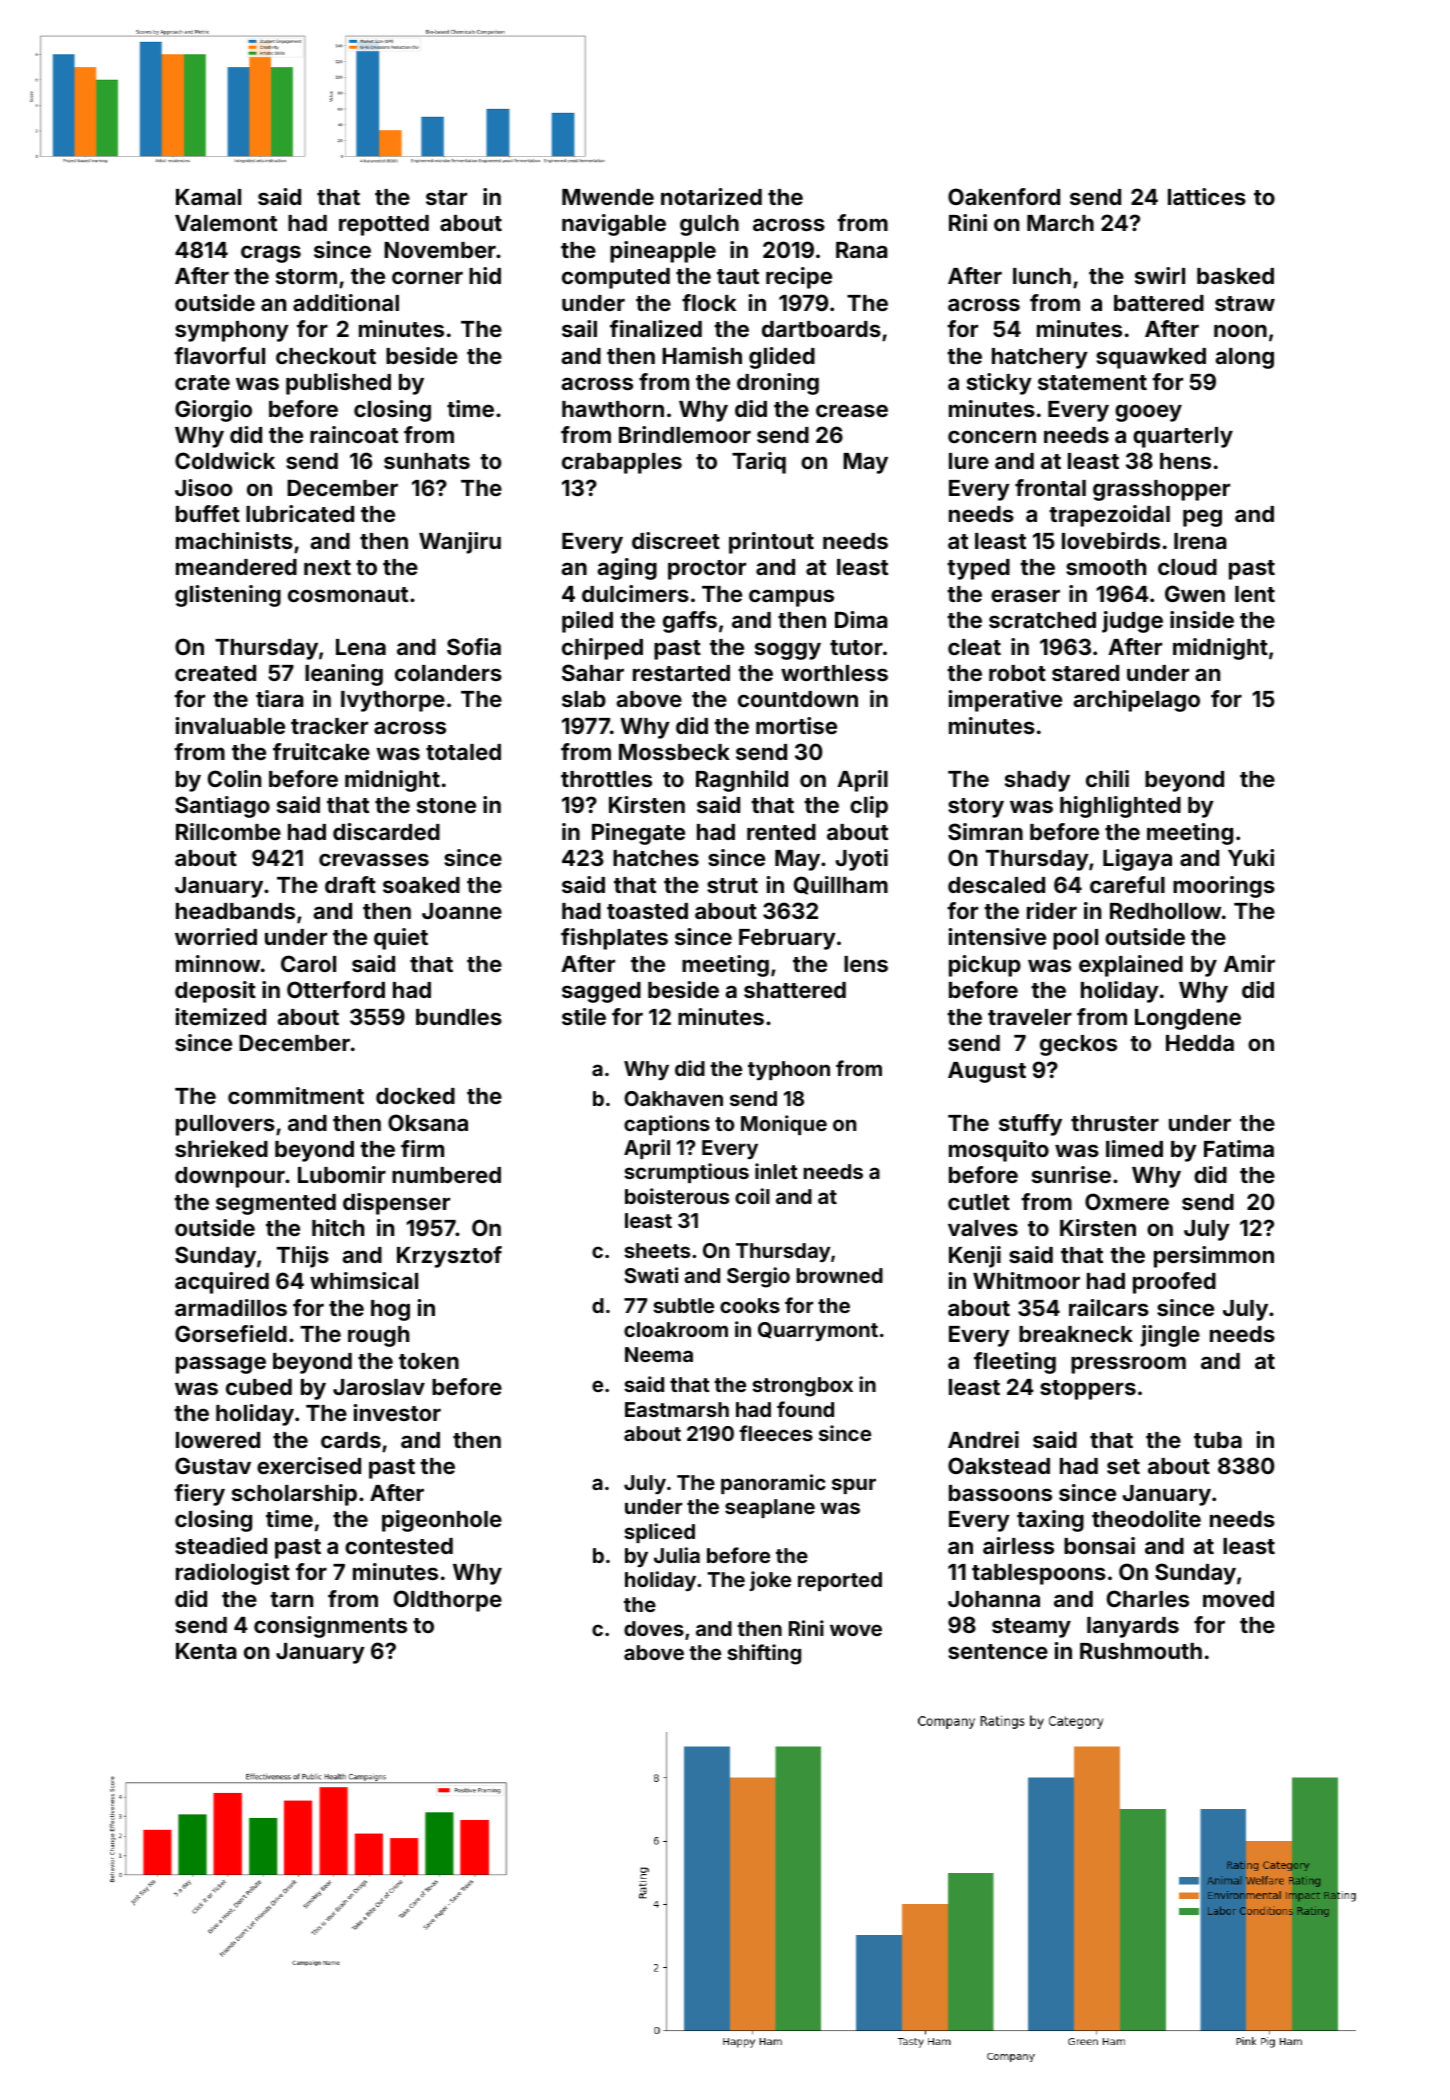 The height and width of the screenshot is (2100, 1450). I want to click on traveler, so click(1030, 1017).
